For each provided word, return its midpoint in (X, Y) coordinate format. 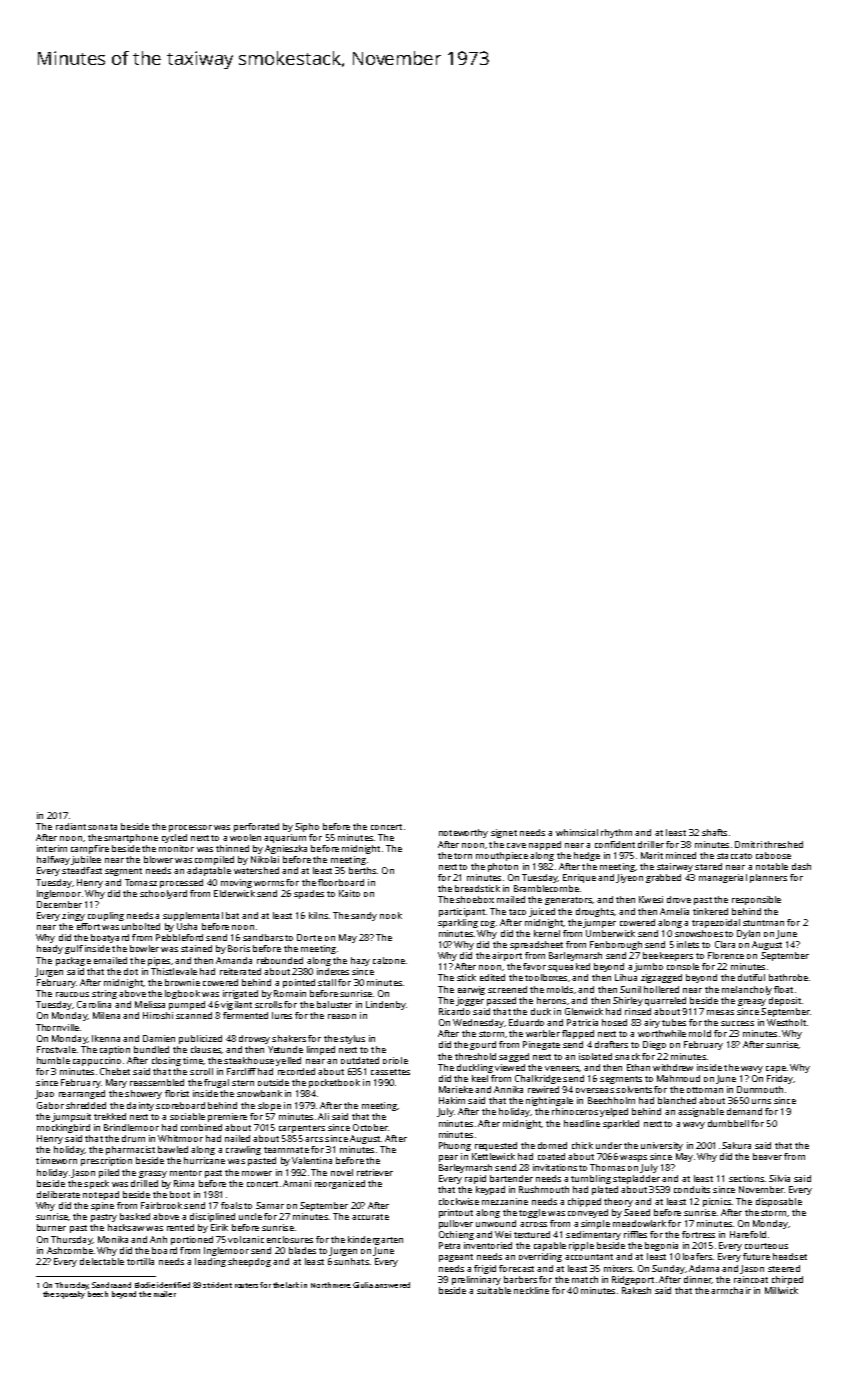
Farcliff (241, 1071)
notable (772, 866)
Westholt (786, 1022)
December (59, 904)
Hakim (452, 1100)
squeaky (70, 1295)
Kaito (349, 893)
